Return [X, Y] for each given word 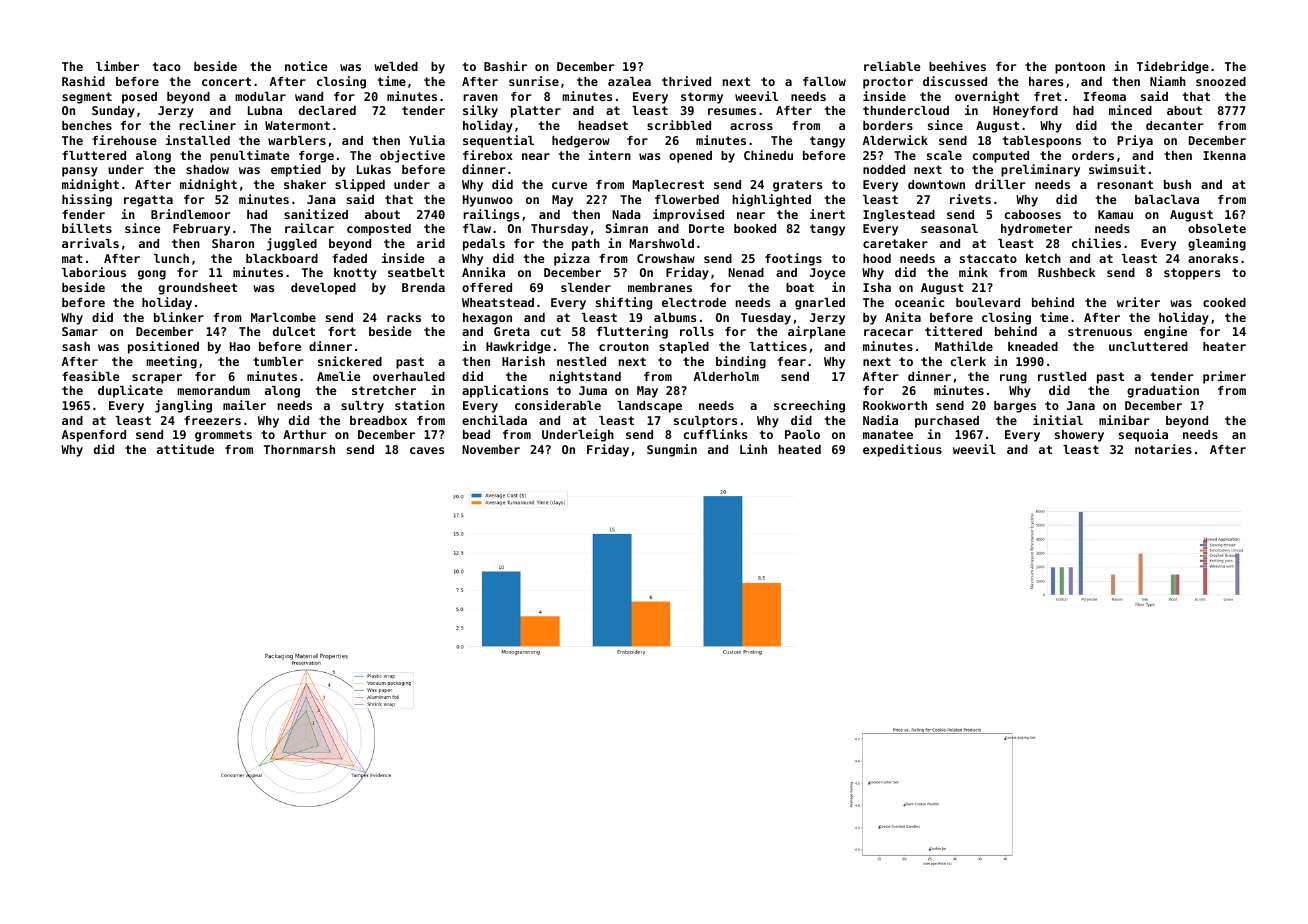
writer [1138, 302]
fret [1048, 96]
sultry [362, 407]
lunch [171, 258]
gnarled [820, 304]
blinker [179, 317]
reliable [892, 66]
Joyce [828, 274]
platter [536, 112]
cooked [1224, 302]
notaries [1163, 449]
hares [1046, 81]
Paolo [802, 434]
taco [167, 66]
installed [198, 140]
